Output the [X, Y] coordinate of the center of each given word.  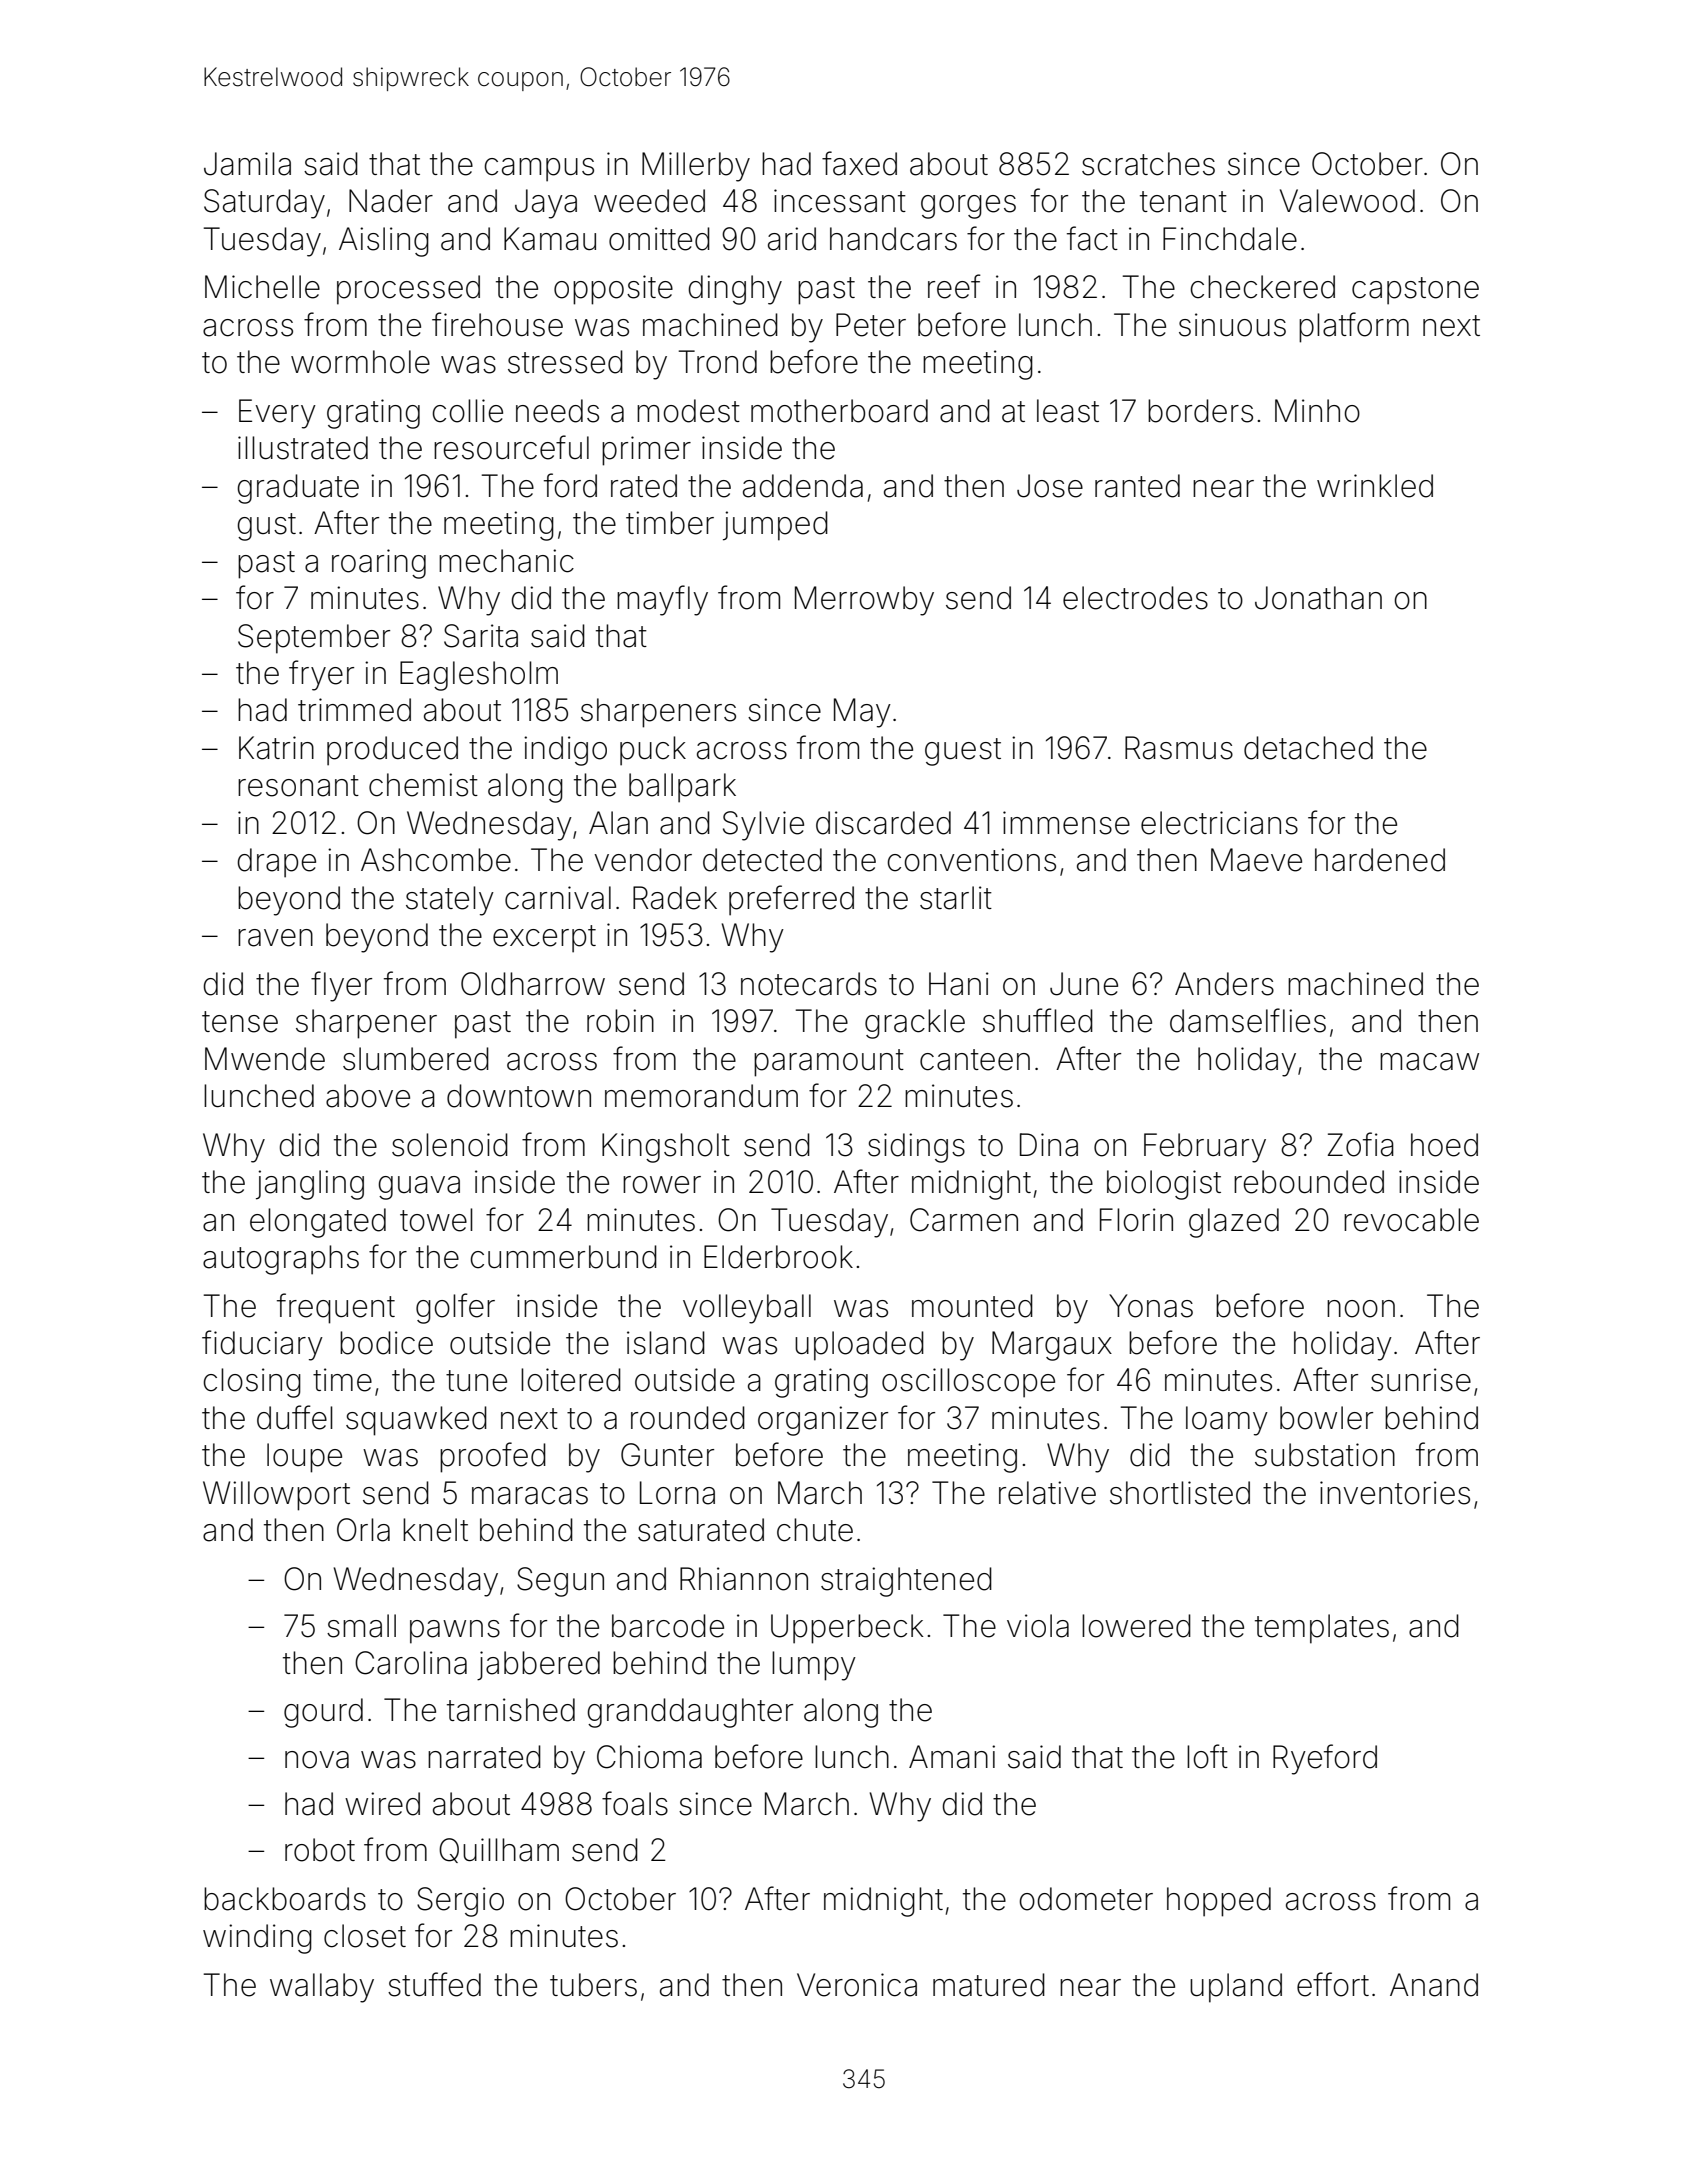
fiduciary [262, 1345]
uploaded [859, 1346]
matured [989, 1985]
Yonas [1151, 1306]
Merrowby [864, 601]
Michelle [262, 287]
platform [1354, 327]
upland [1236, 1988]
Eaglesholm [479, 676]
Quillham [499, 1850]
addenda [803, 486]
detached [1308, 748]
